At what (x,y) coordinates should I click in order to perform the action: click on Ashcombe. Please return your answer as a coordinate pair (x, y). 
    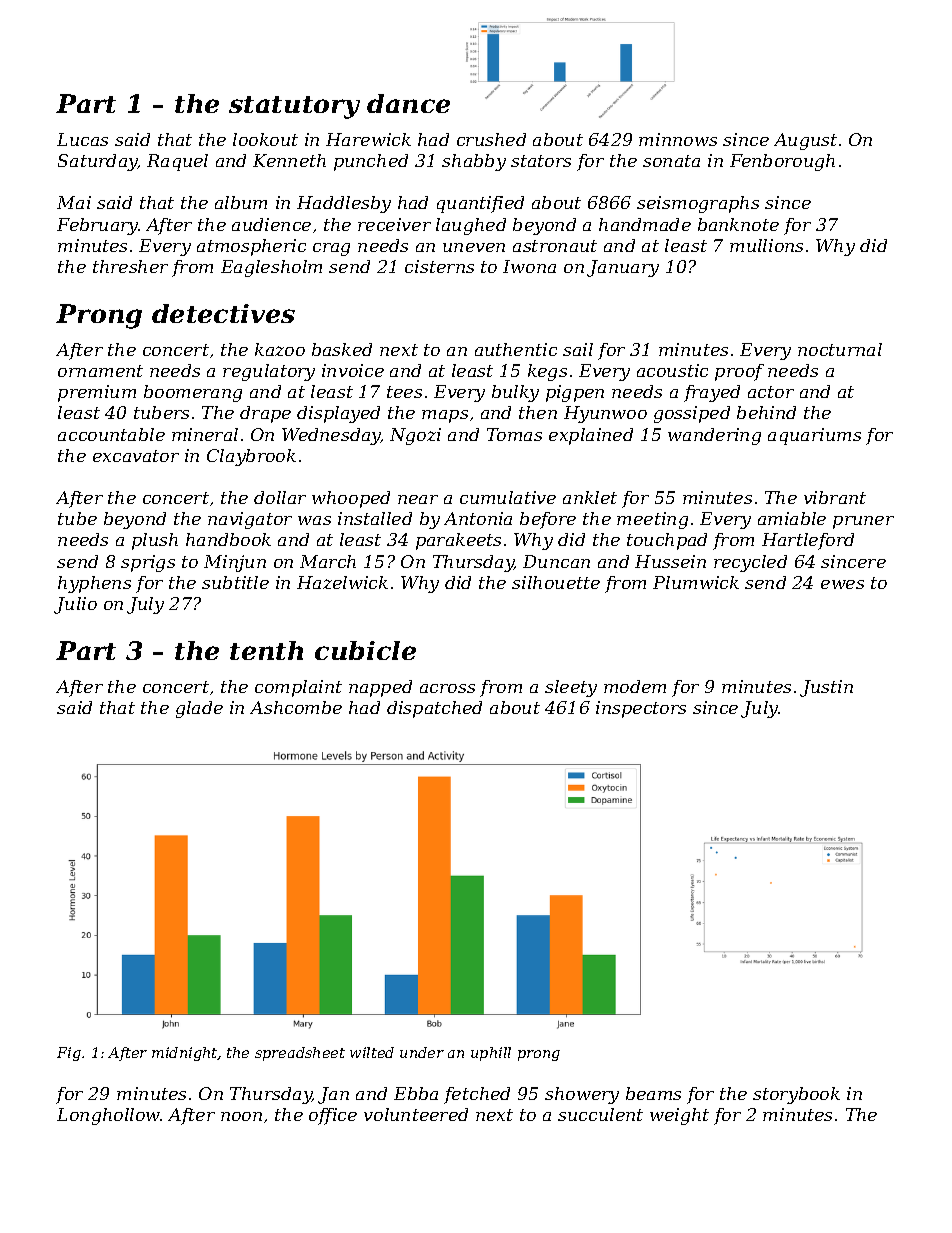
    Looking at the image, I should click on (296, 707).
